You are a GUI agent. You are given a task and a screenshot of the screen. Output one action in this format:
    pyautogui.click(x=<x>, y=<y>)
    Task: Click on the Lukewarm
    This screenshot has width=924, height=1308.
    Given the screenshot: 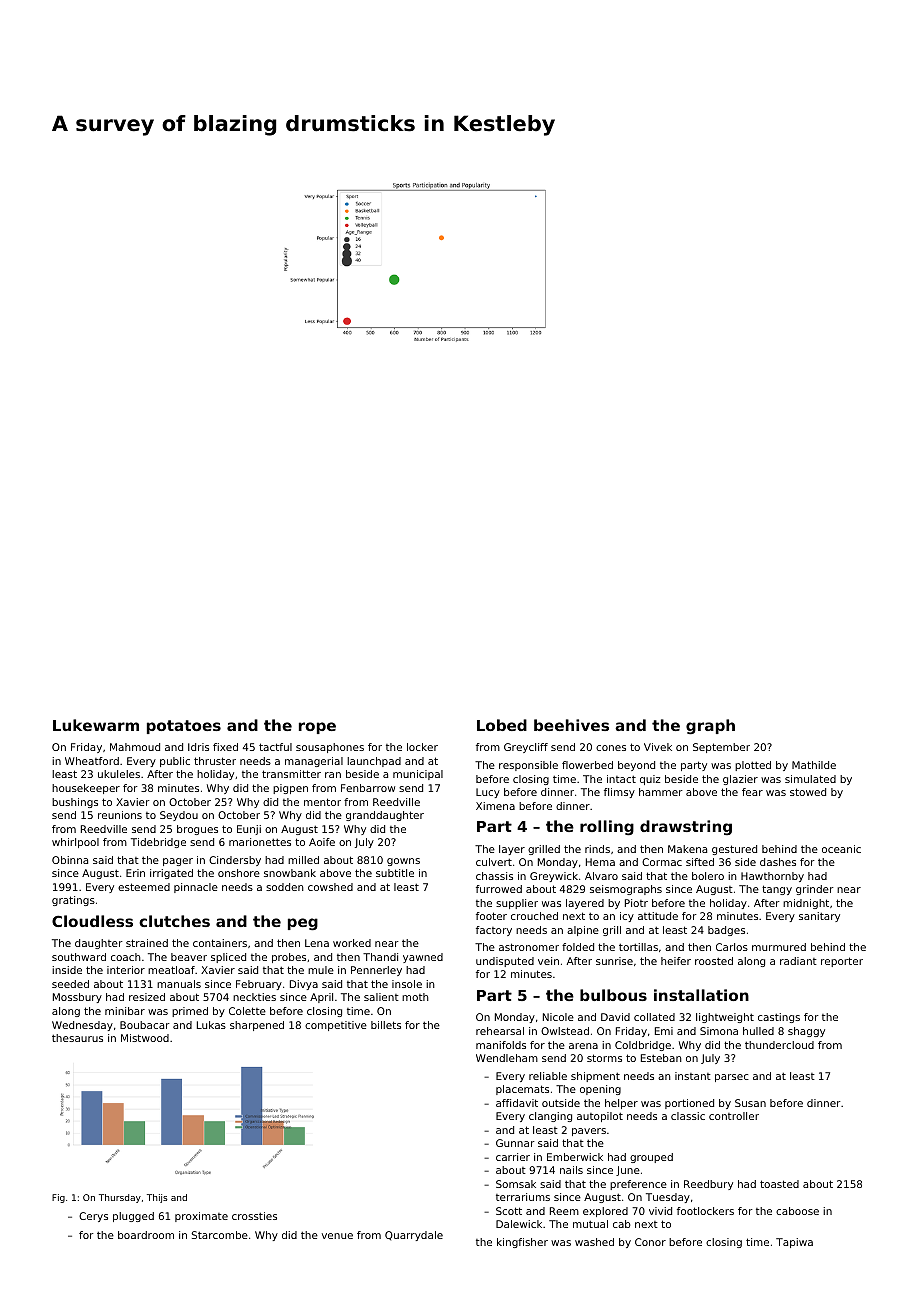 What is the action you would take?
    pyautogui.click(x=96, y=725)
